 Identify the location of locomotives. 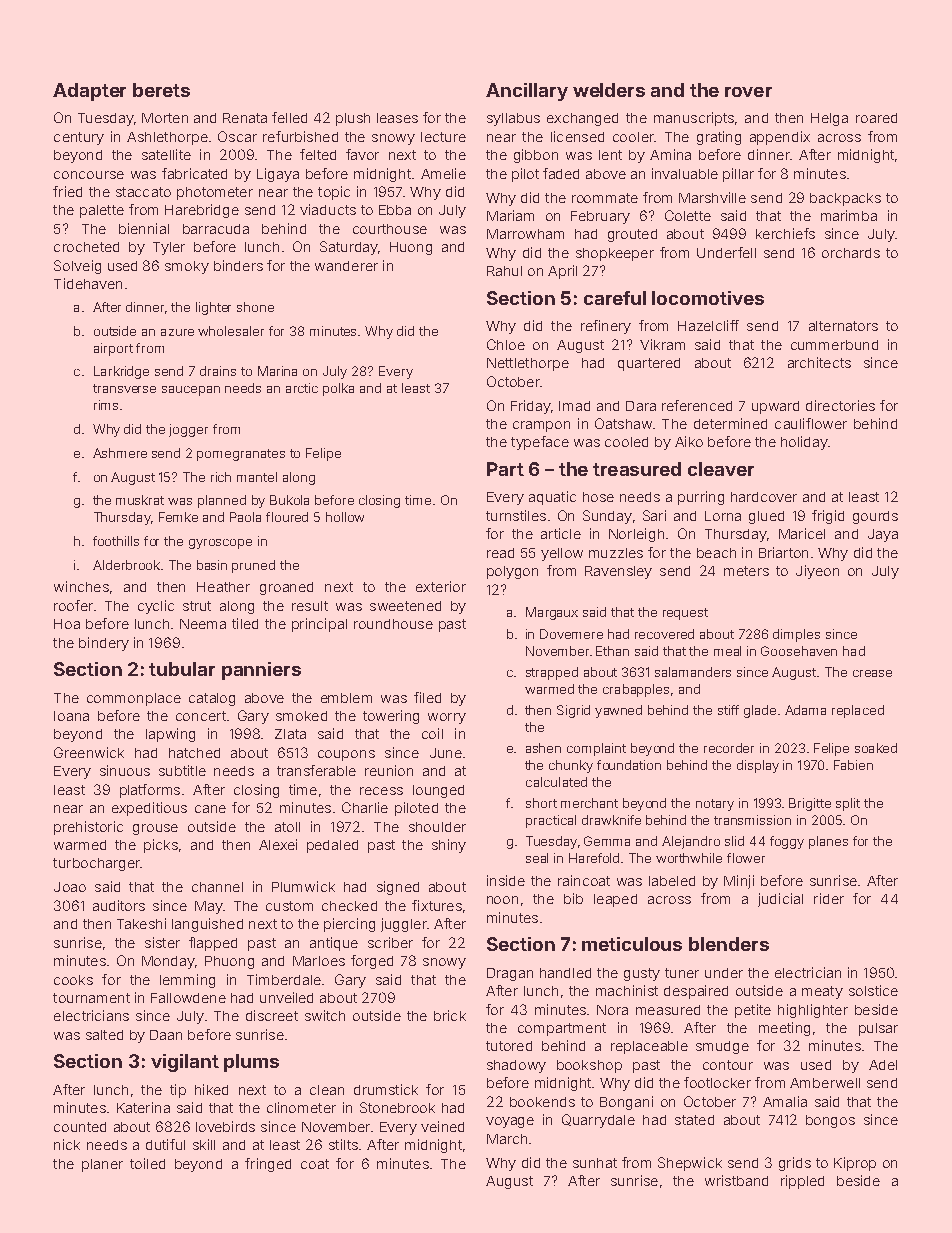
(708, 298).
